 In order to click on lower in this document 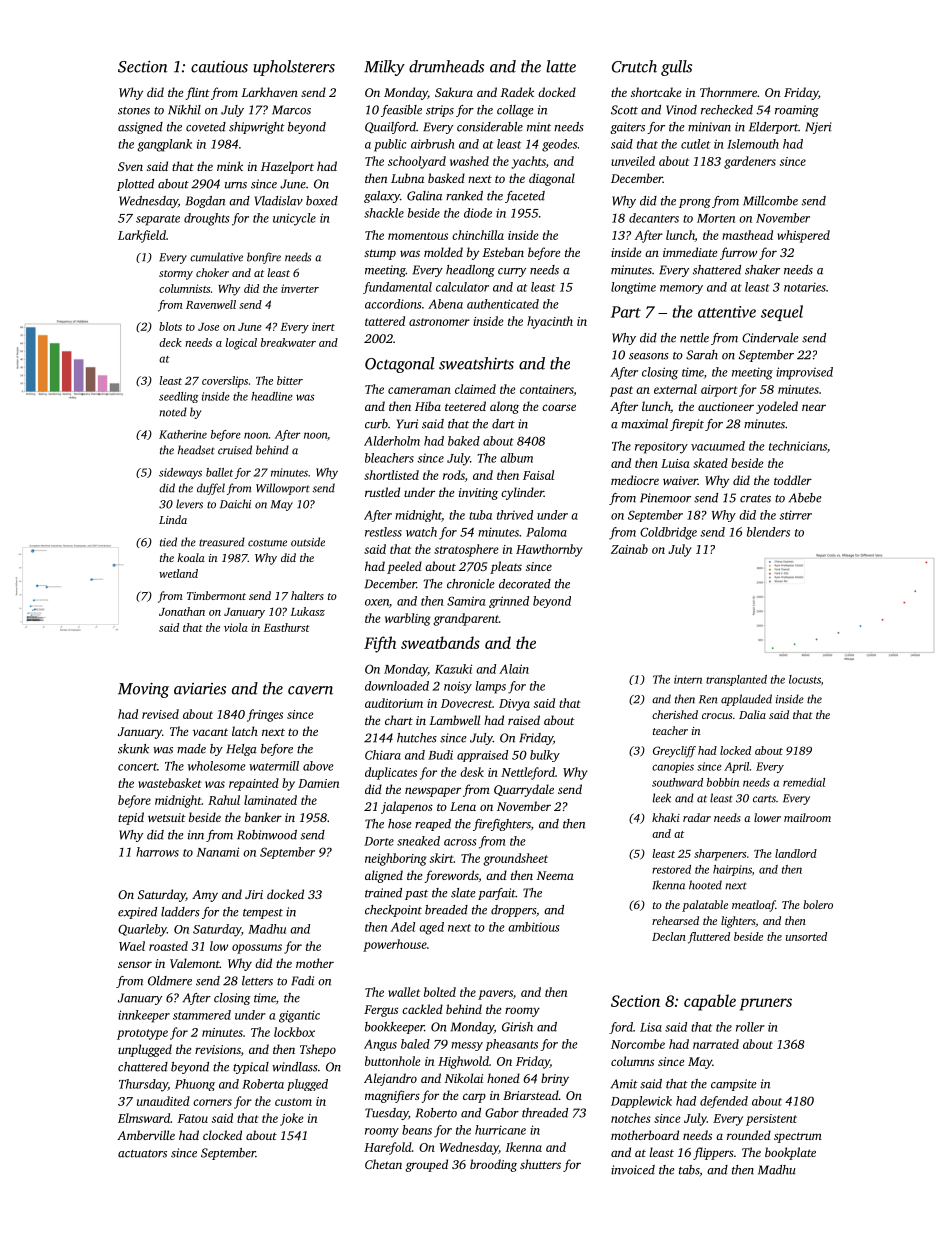, I will do `click(767, 817)`.
